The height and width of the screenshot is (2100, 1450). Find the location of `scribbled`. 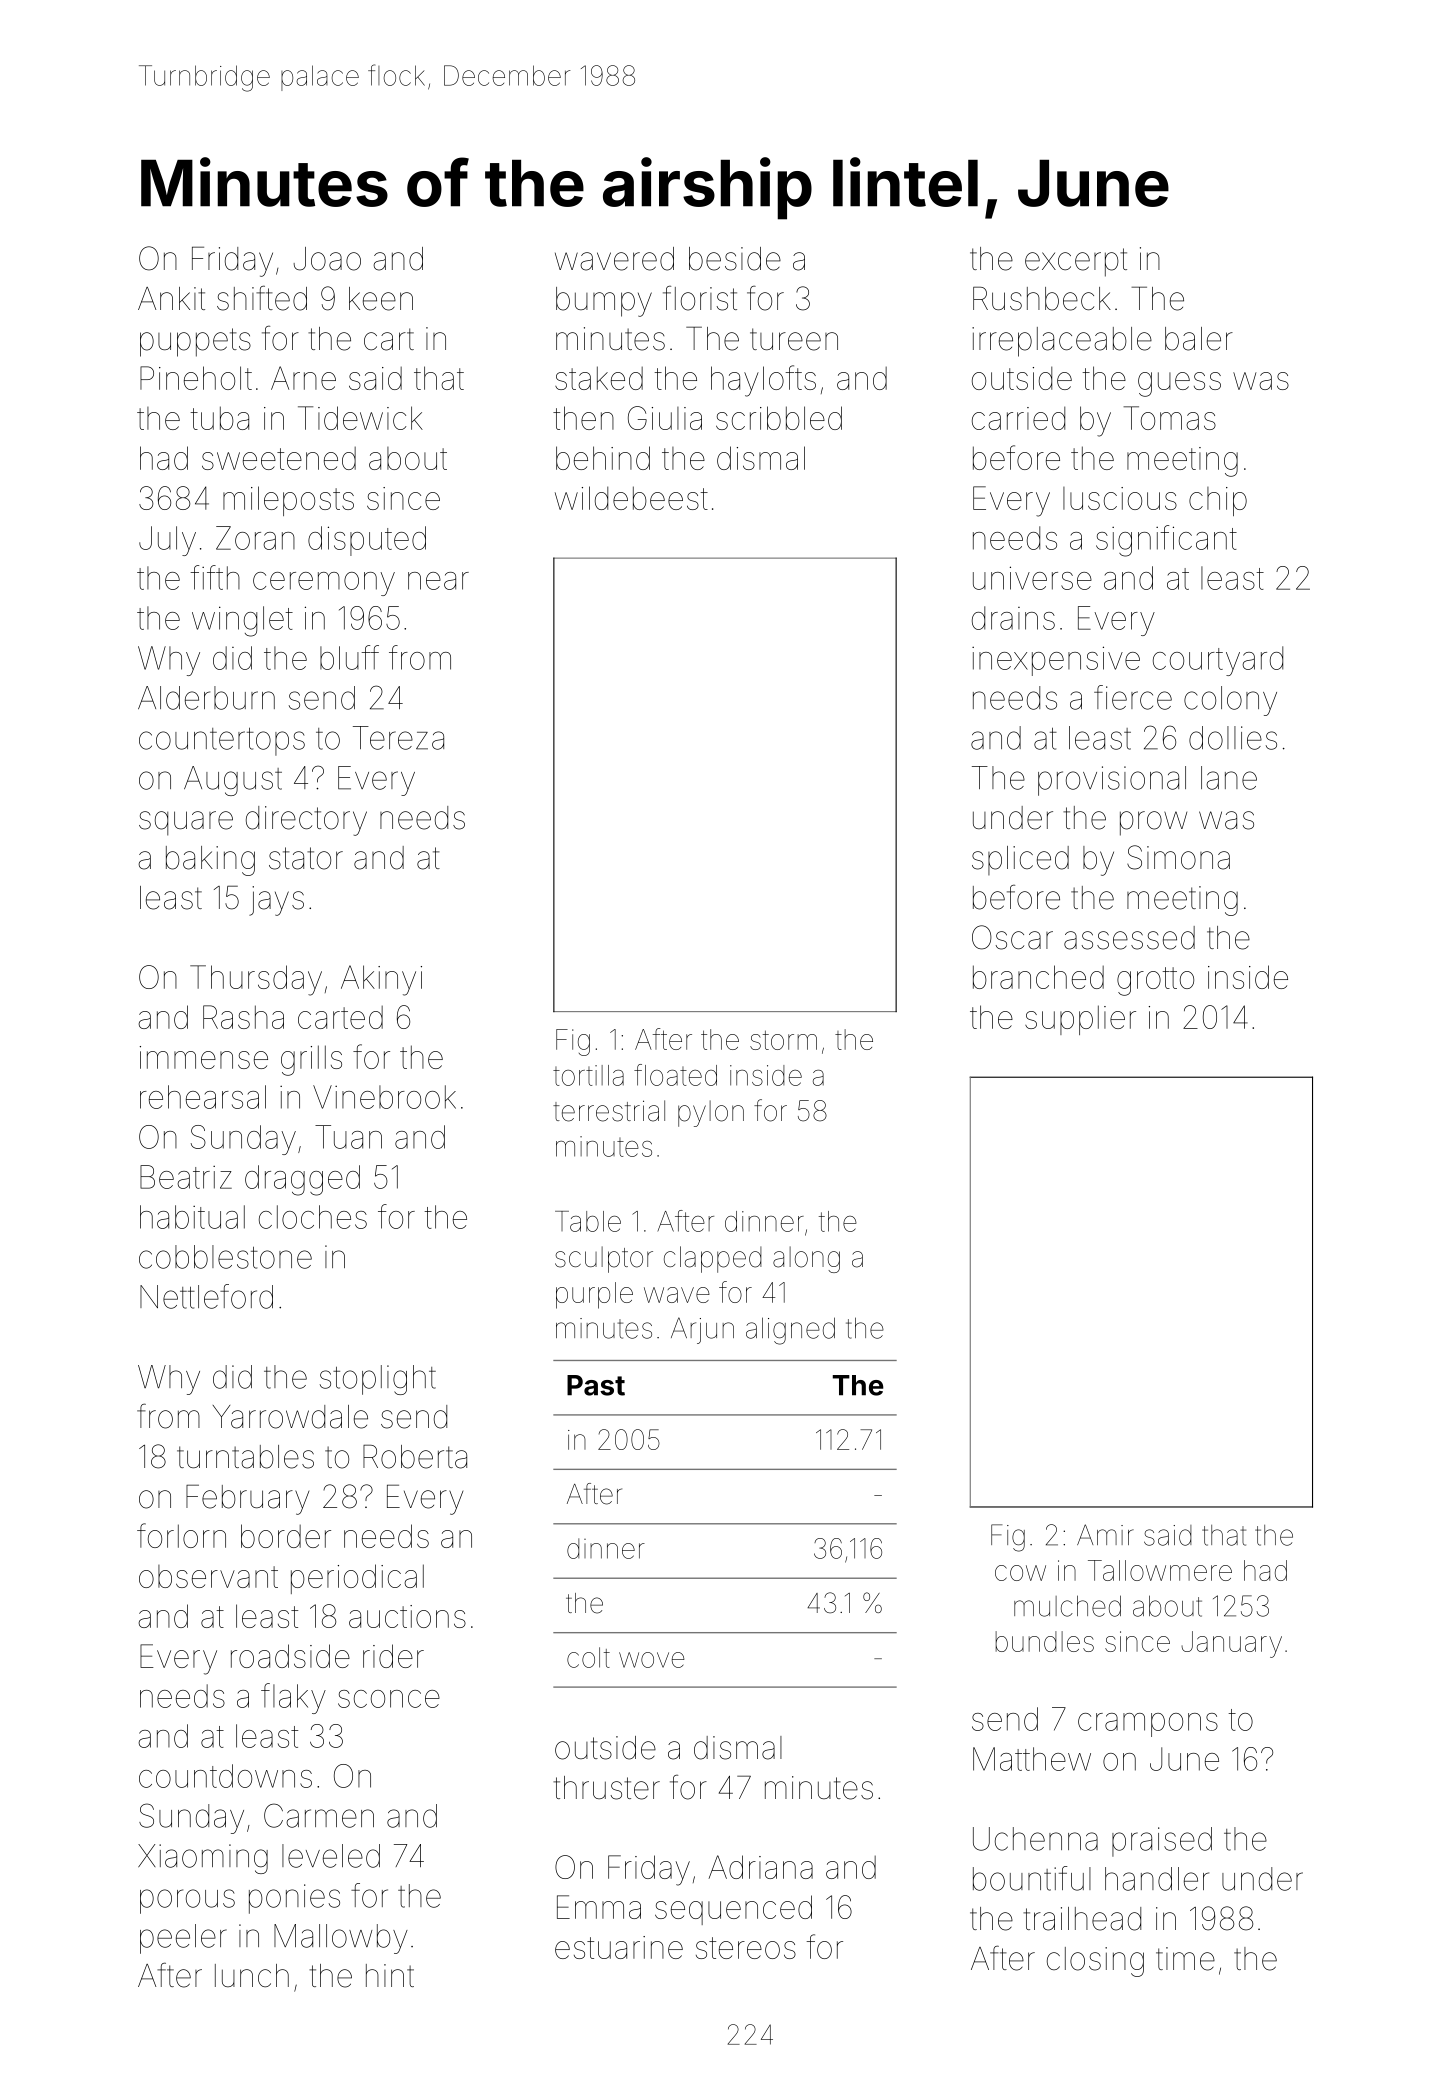

scribbled is located at coordinates (779, 418).
